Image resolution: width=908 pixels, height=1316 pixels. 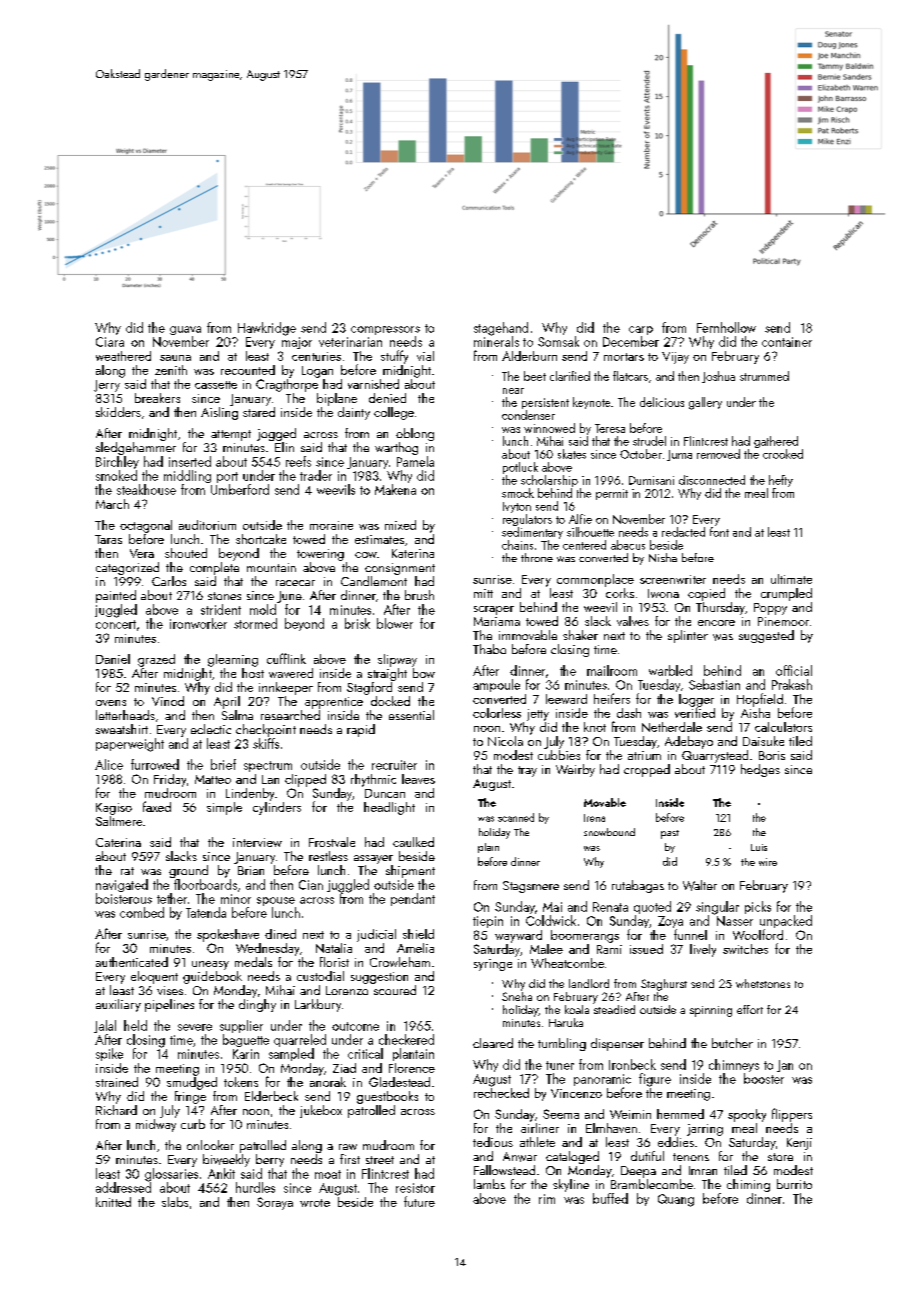 What do you see at coordinates (400, 569) in the screenshot?
I see `consignment` at bounding box center [400, 569].
